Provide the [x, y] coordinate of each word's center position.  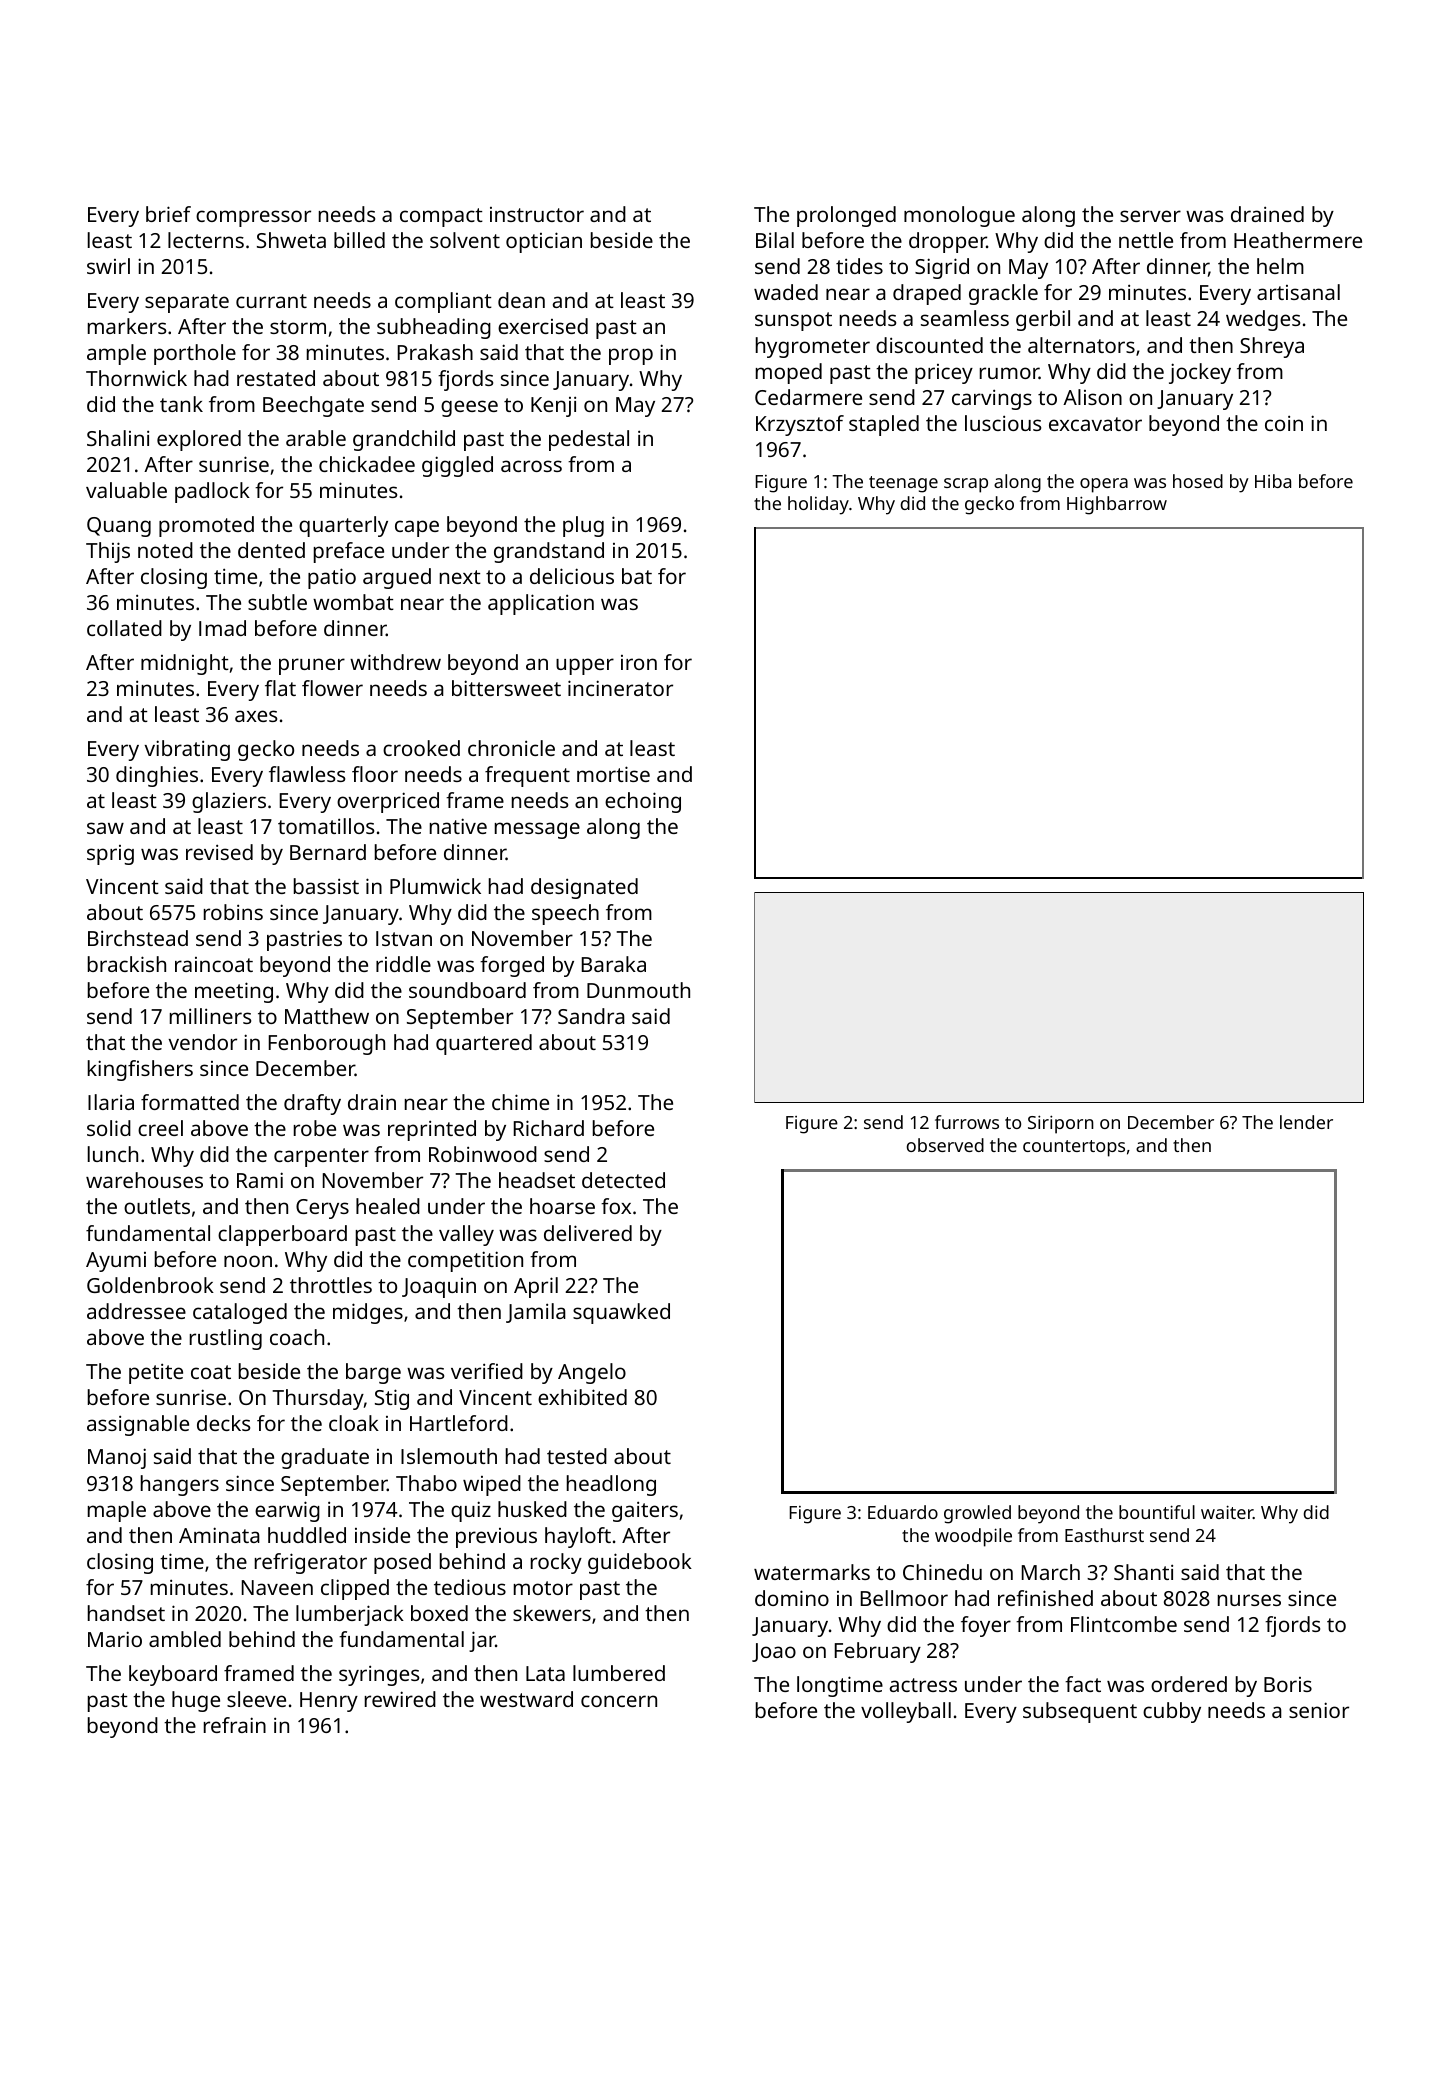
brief [168, 214]
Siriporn [1061, 1124]
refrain [235, 1725]
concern [619, 1701]
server [1150, 216]
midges [368, 1313]
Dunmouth [638, 990]
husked [532, 1509]
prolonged [846, 216]
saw [105, 828]
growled [977, 1514]
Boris [1288, 1684]
